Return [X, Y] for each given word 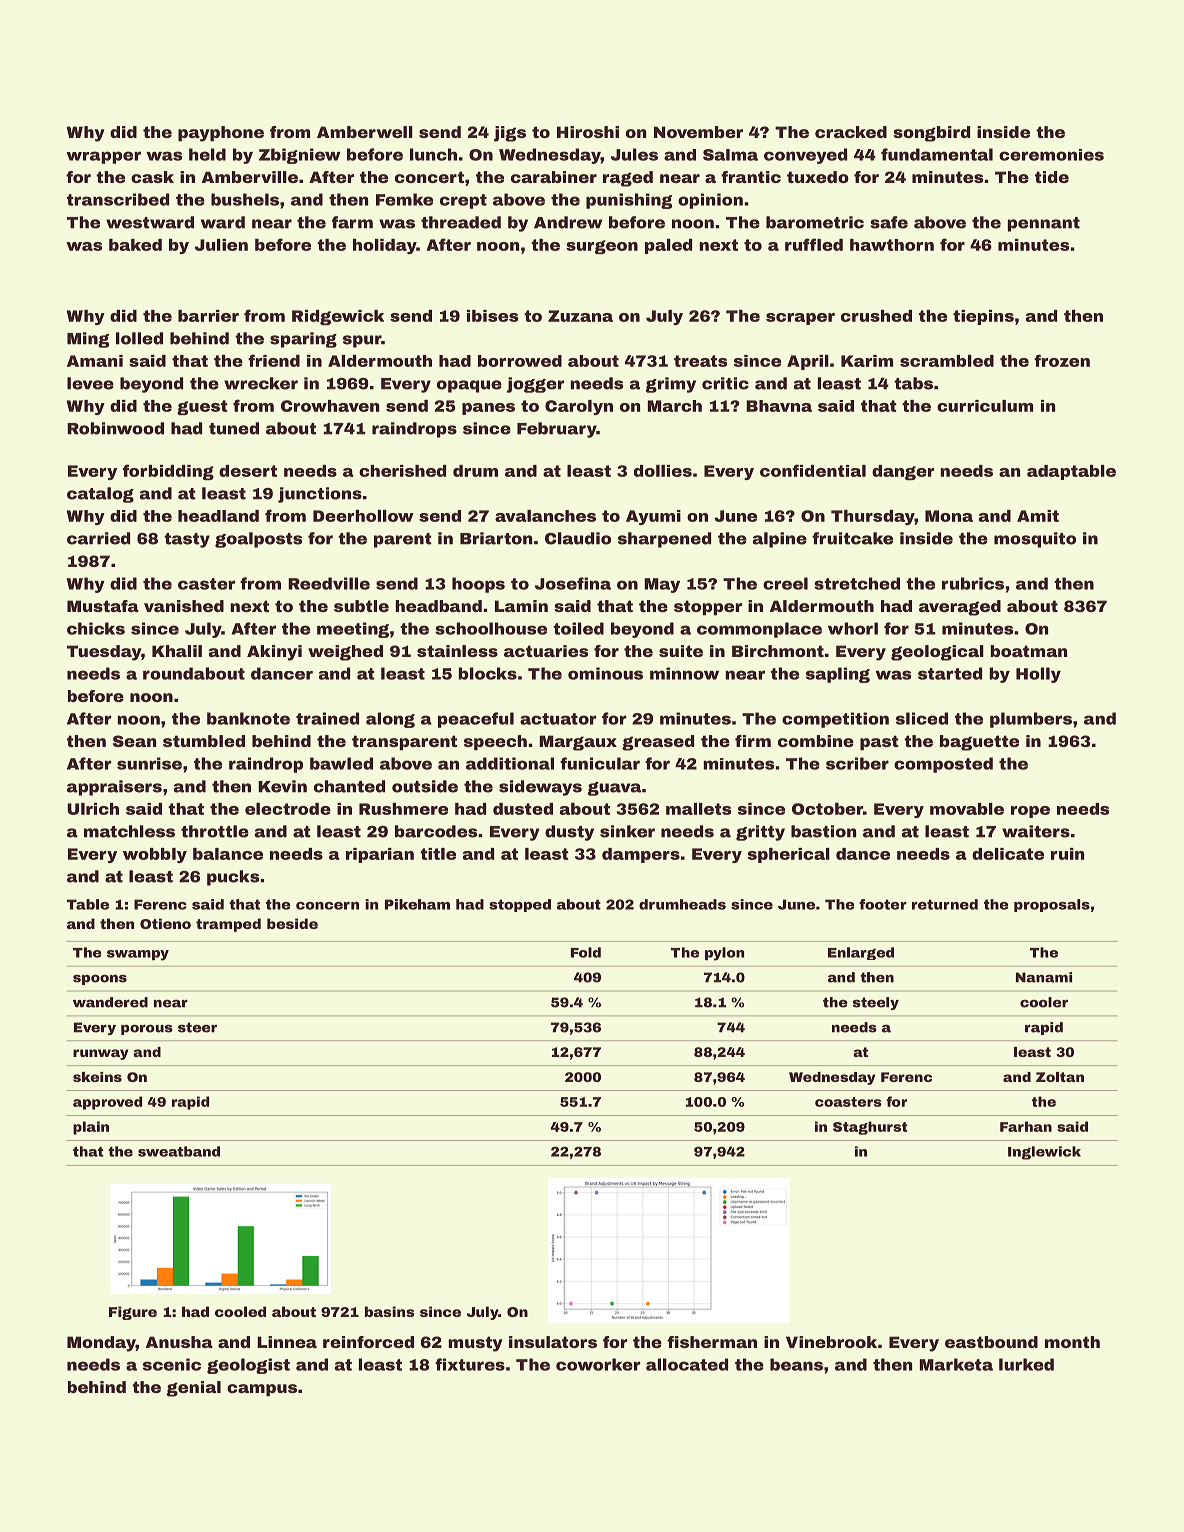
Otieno [165, 923]
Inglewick [1044, 1153]
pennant [1043, 224]
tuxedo [818, 177]
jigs [510, 134]
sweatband [179, 1151]
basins [389, 1311]
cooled [240, 1311]
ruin [1068, 854]
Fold [586, 952]
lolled [139, 338]
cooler [1044, 1002]
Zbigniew [300, 156]
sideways [540, 788]
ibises [492, 316]
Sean [135, 741]
